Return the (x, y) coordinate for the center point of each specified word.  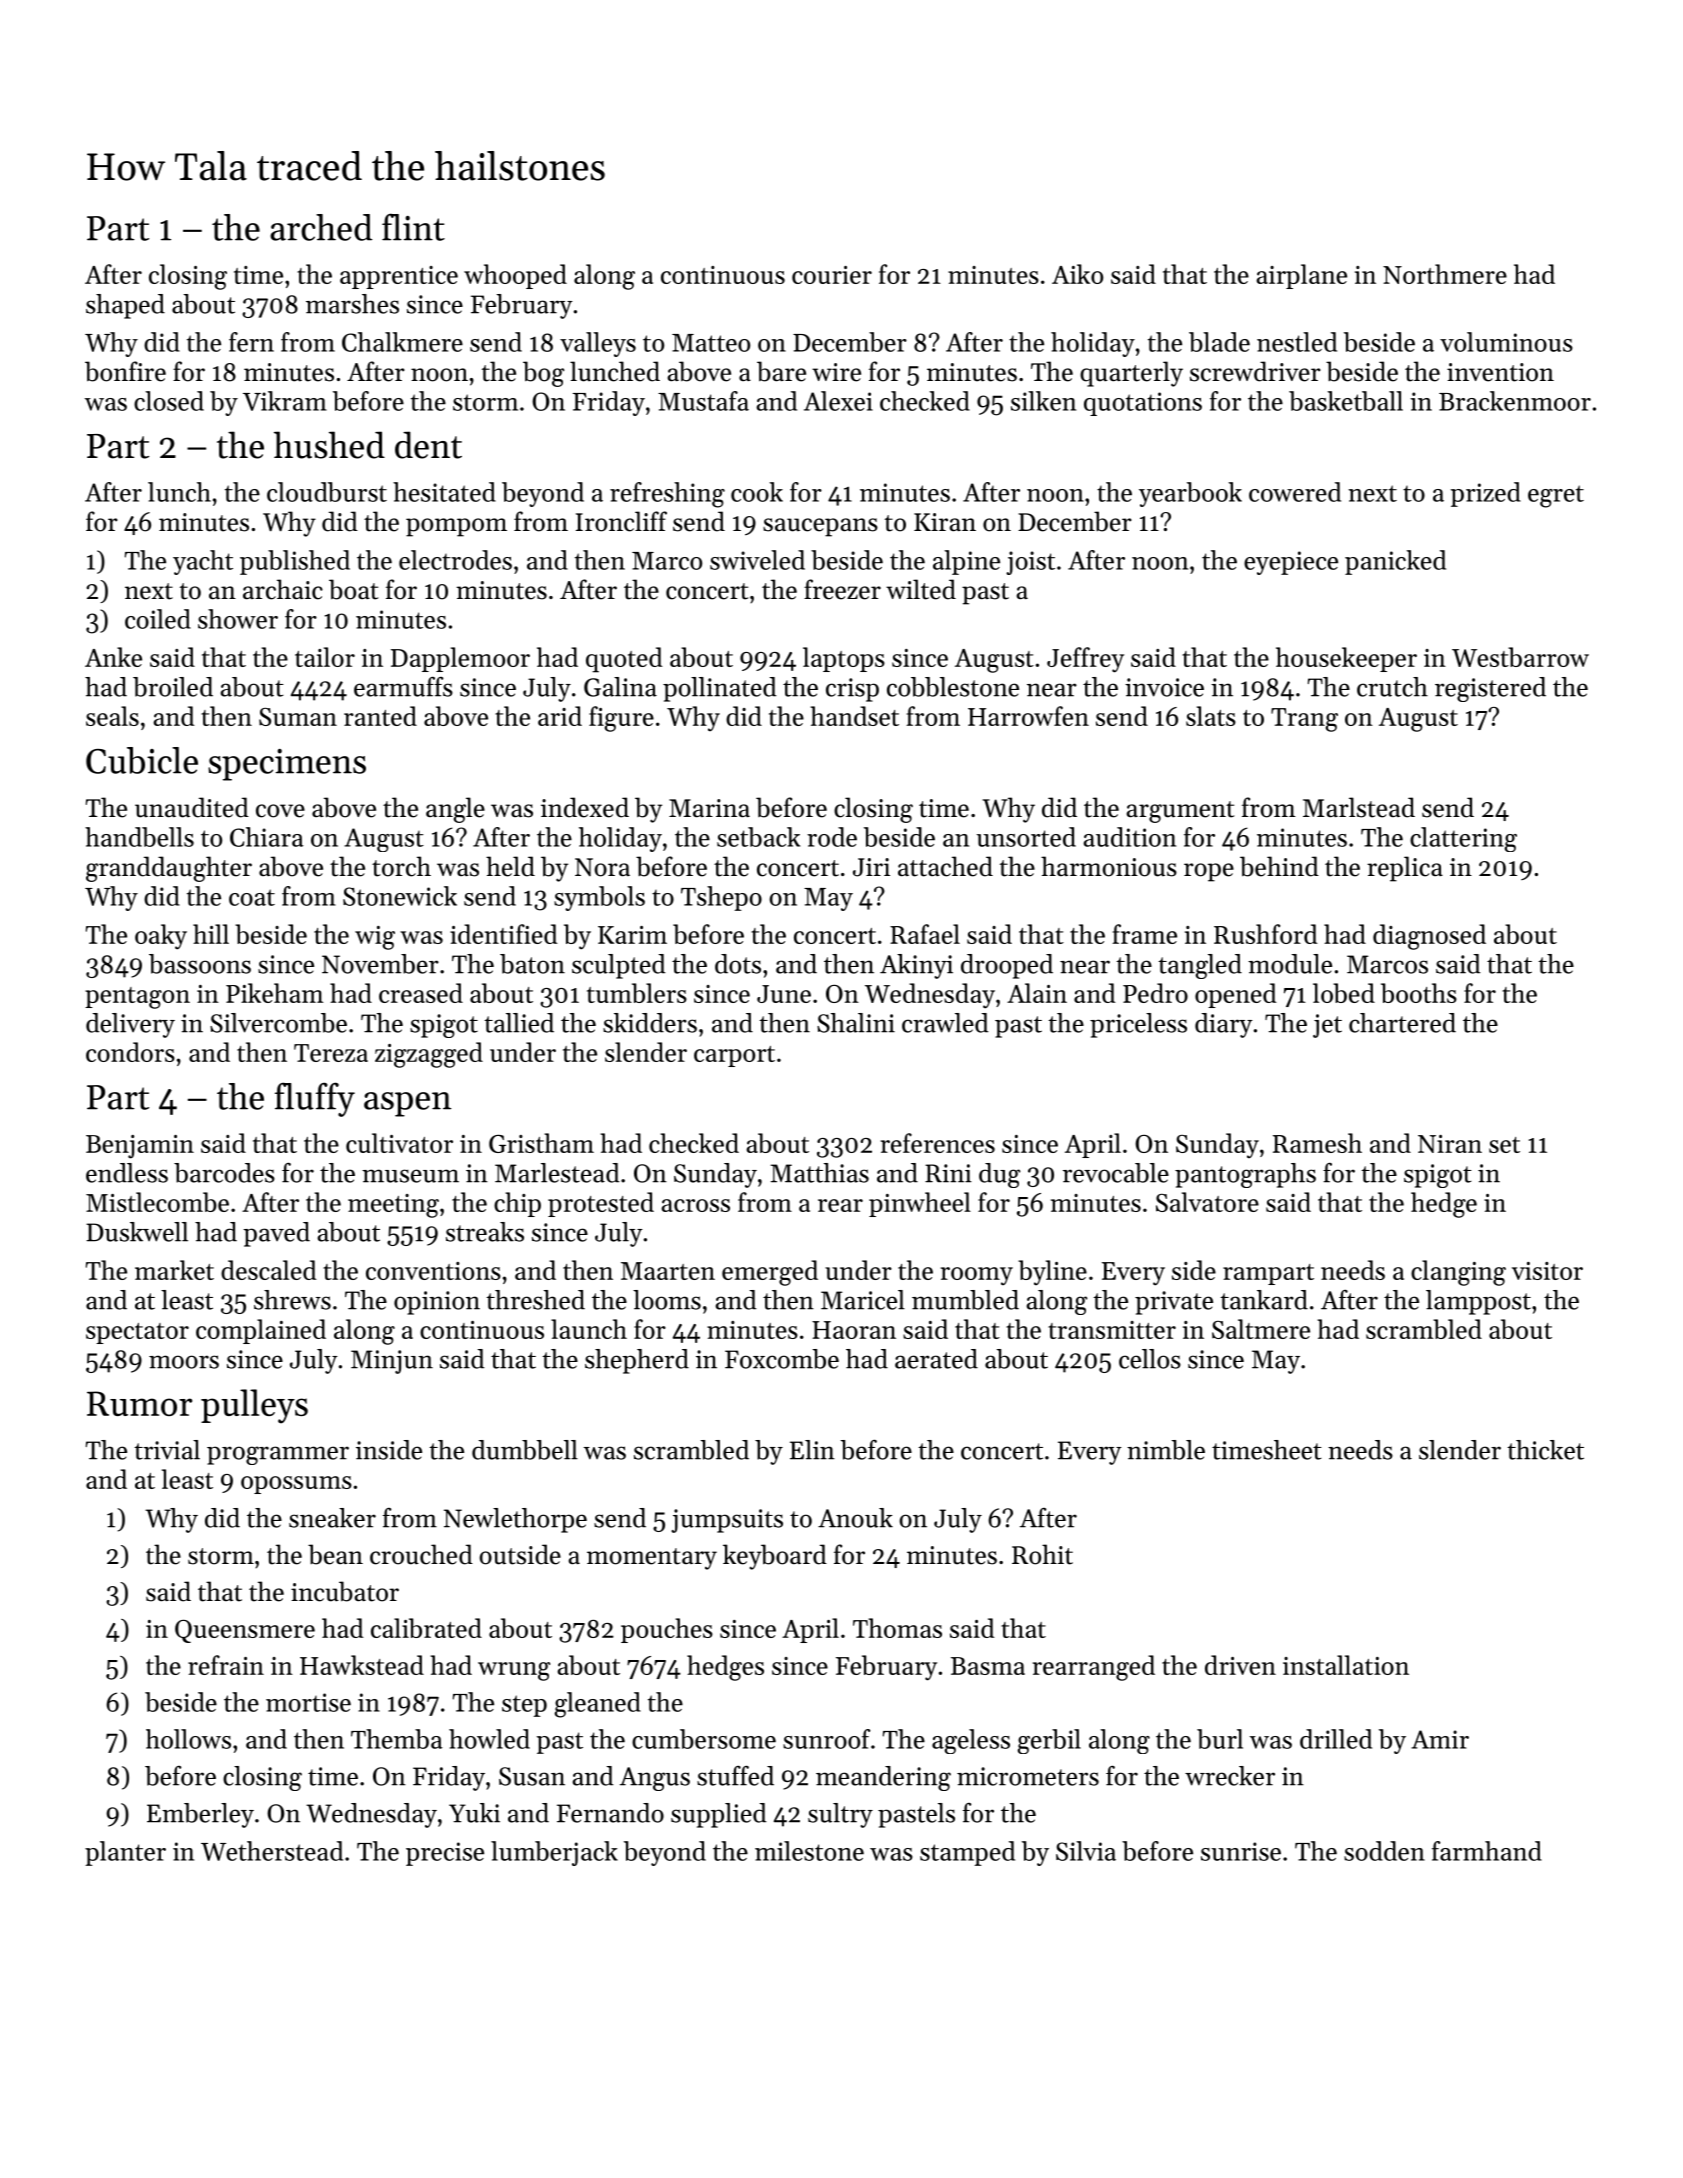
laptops (844, 659)
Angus (655, 1779)
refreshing (667, 495)
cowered (1295, 492)
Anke (113, 657)
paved (276, 1234)
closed (169, 401)
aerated (936, 1359)
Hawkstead (362, 1665)
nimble (1166, 1450)
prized (1486, 494)
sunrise (1241, 1851)
